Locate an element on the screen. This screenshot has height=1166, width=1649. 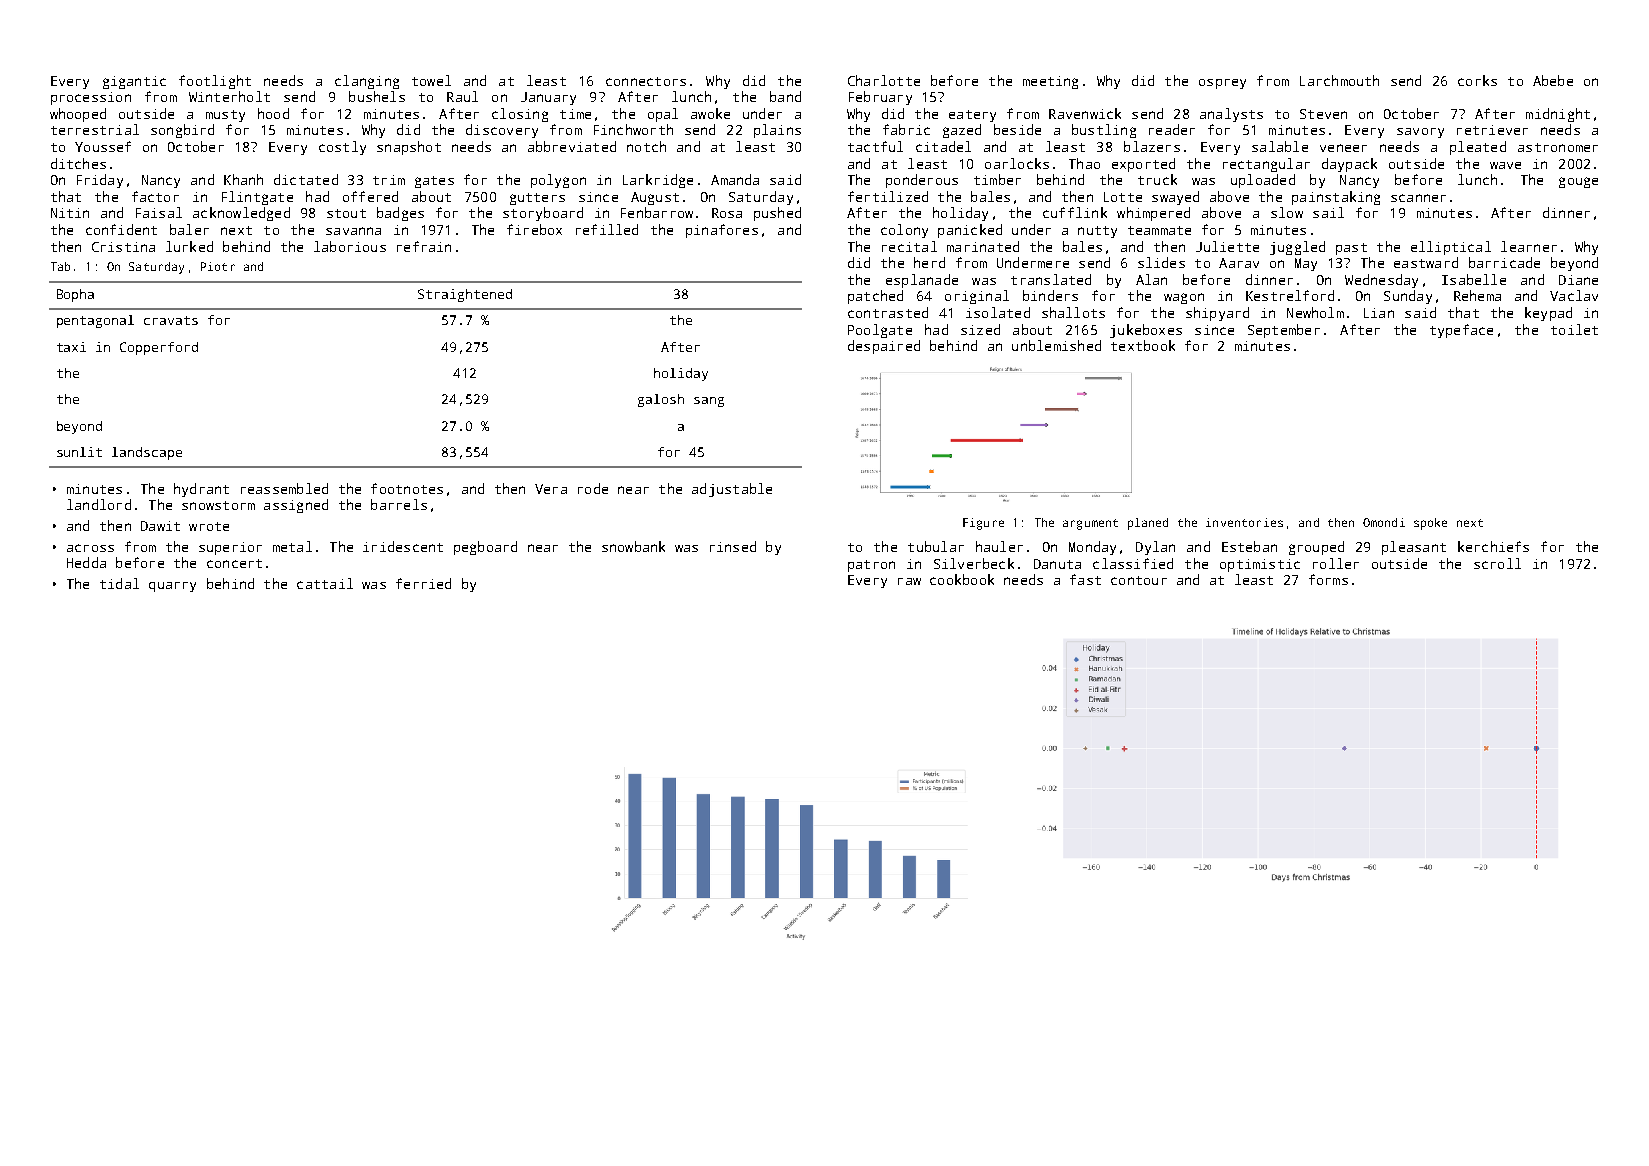
towel is located at coordinates (431, 80).
